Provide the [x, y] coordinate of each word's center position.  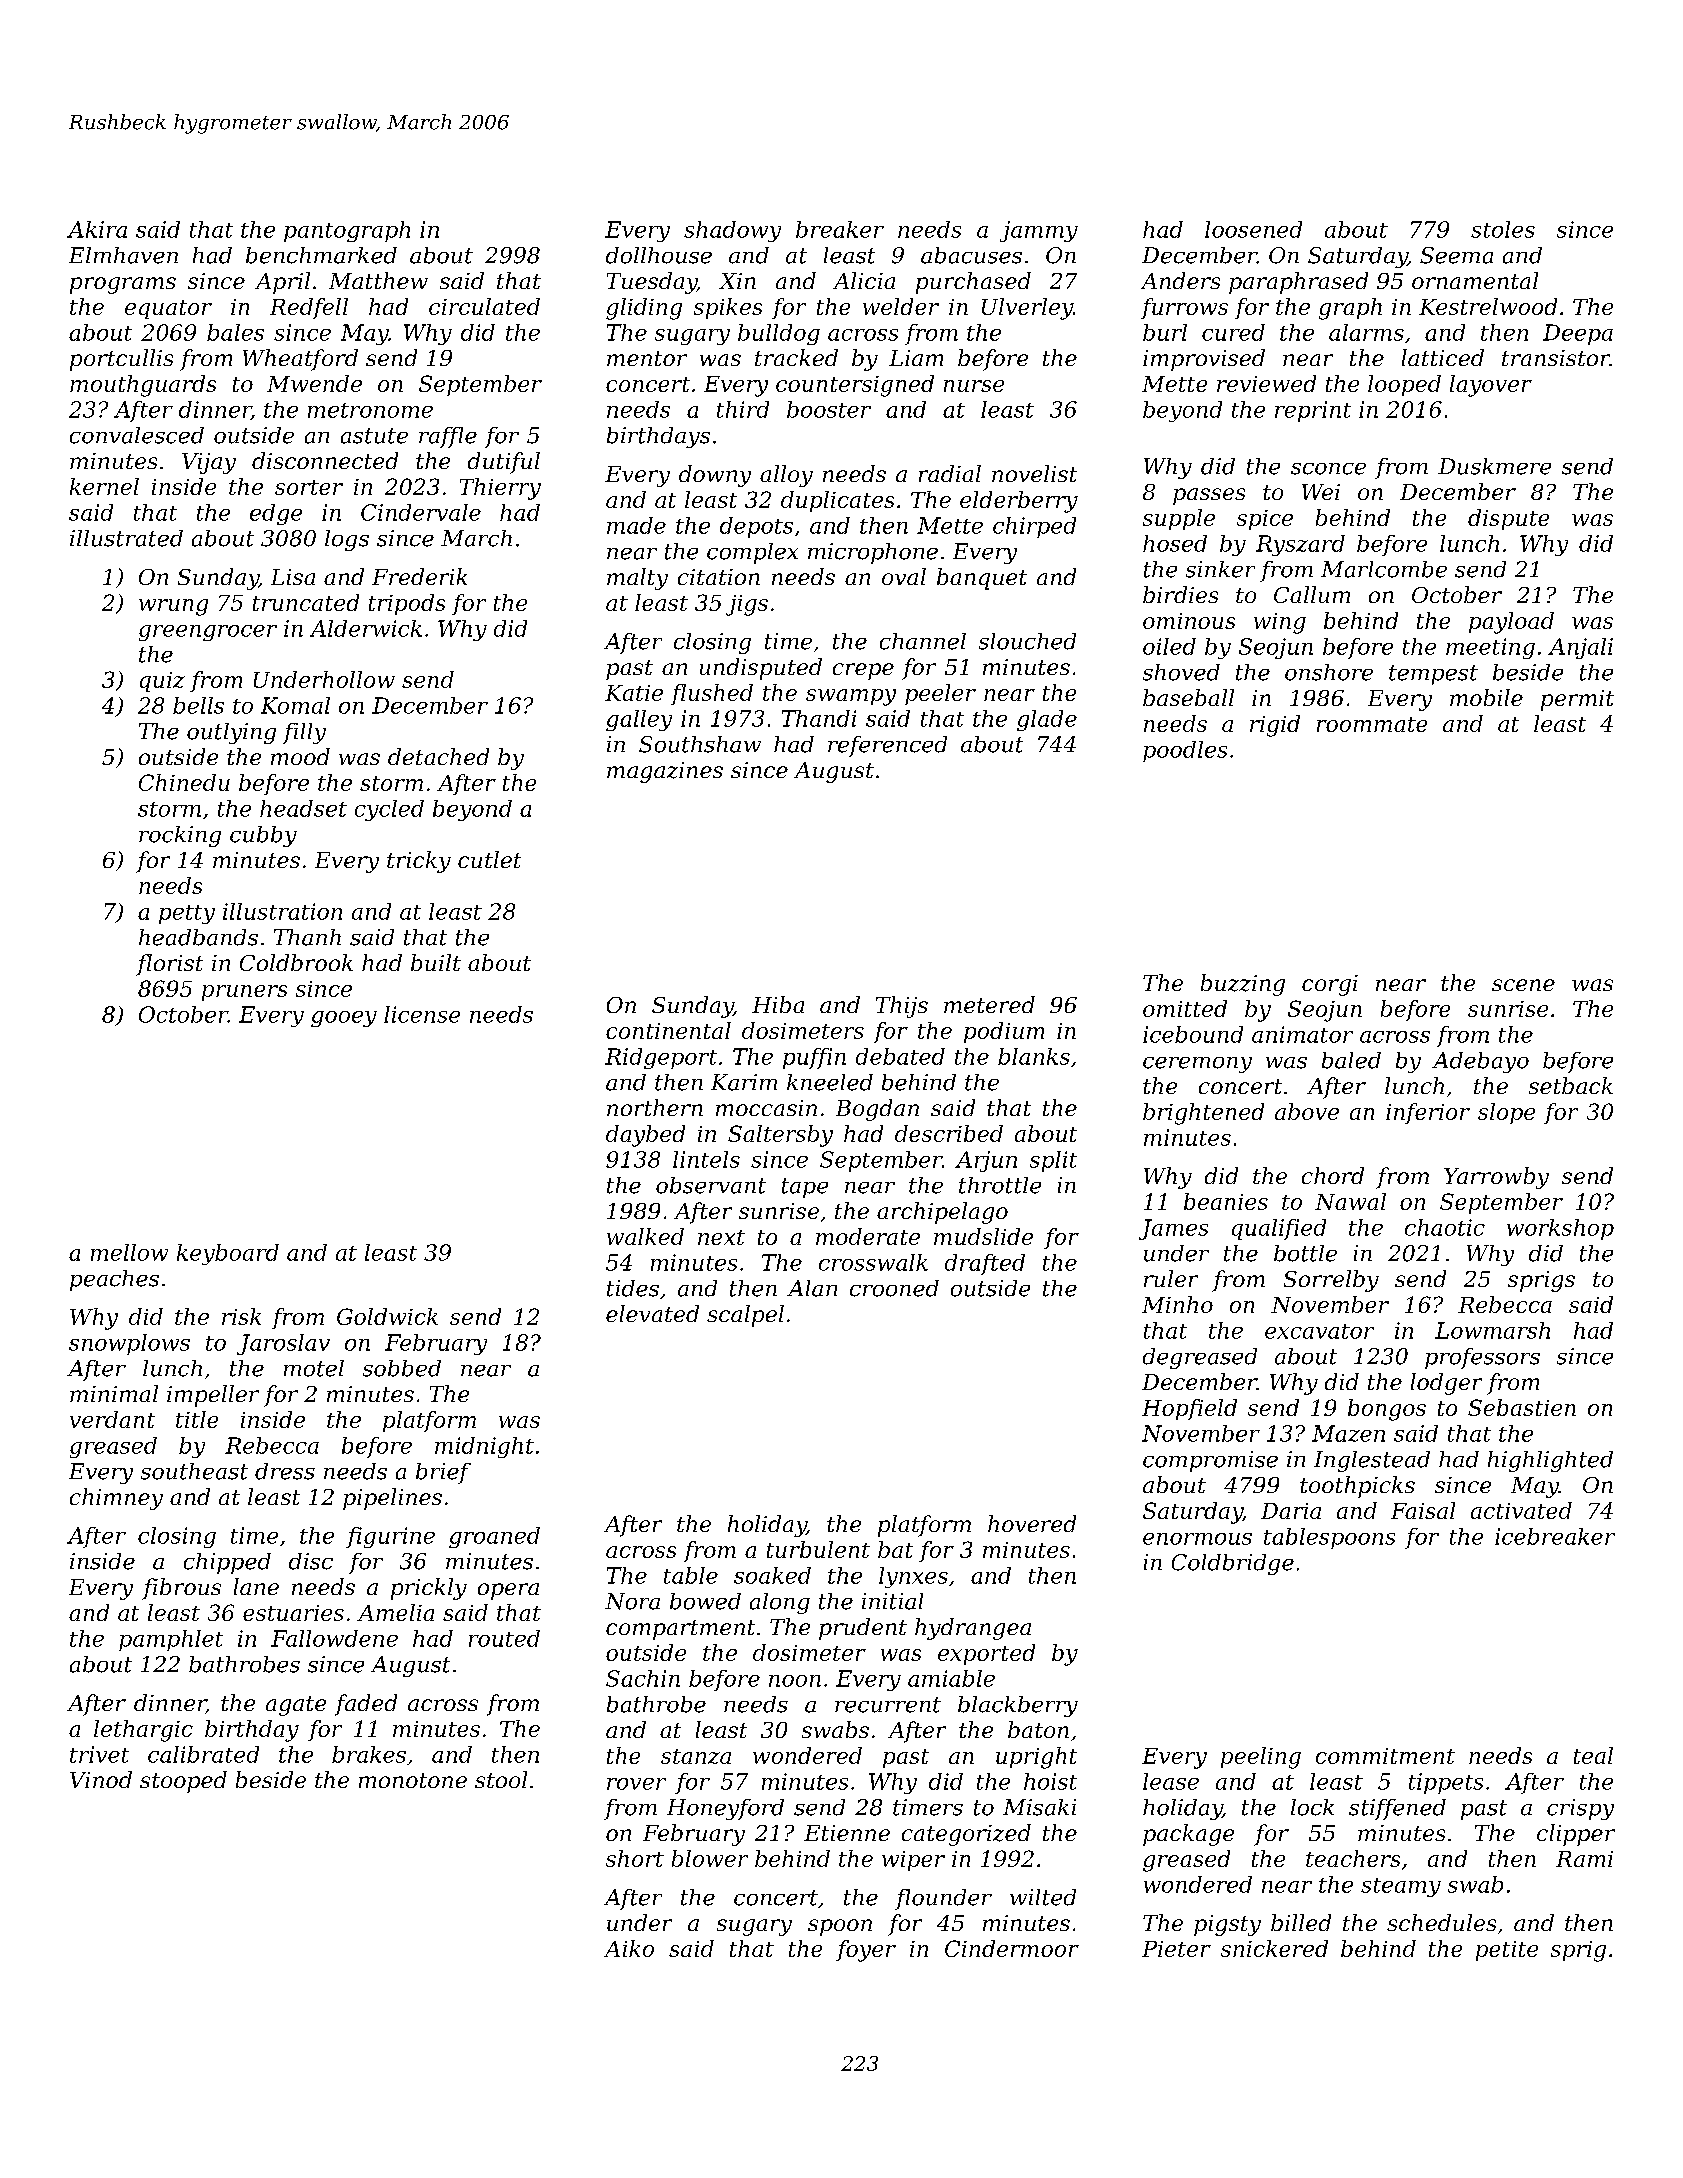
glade [1047, 720]
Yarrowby [1496, 1178]
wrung [173, 607]
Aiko [629, 1948]
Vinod [101, 1779]
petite [1507, 1951]
